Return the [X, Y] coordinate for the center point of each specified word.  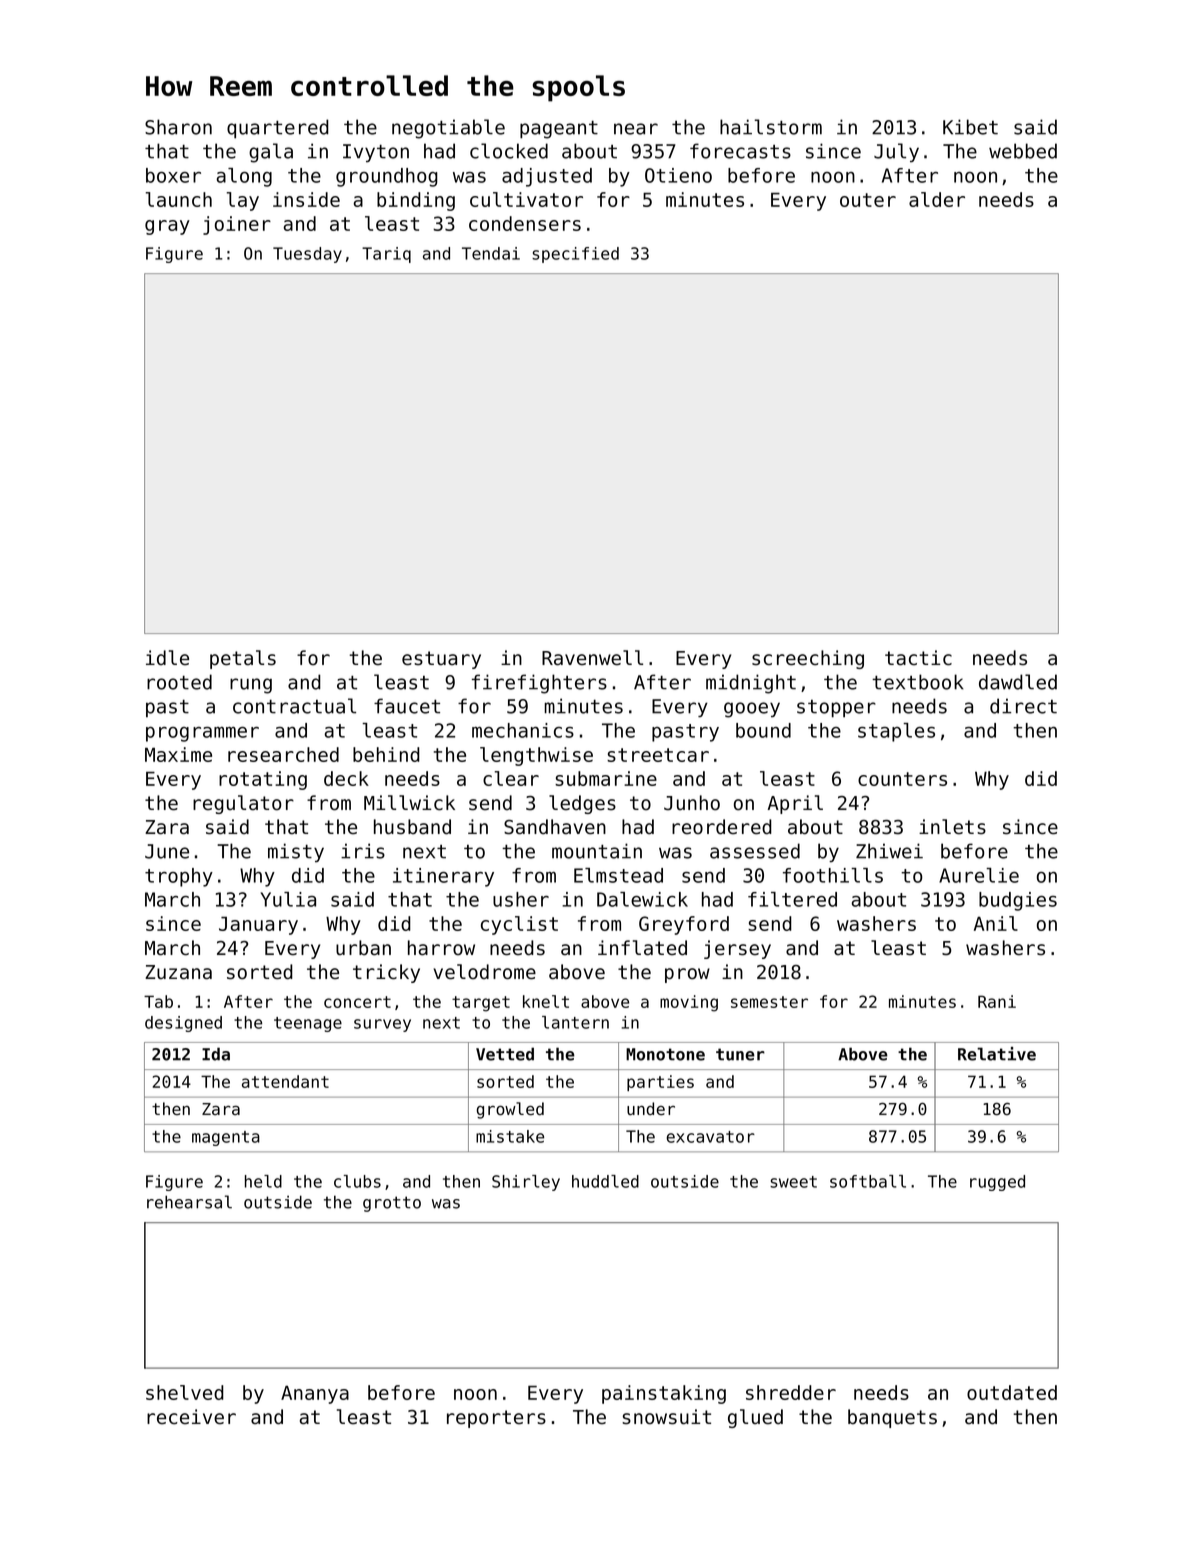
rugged [997, 1183]
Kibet [970, 127]
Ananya [315, 1394]
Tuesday [307, 255]
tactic [918, 658]
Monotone [665, 1054]
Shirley [526, 1183]
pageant [559, 130]
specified [575, 255]
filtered [792, 899]
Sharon [178, 127]
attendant [285, 1081]
